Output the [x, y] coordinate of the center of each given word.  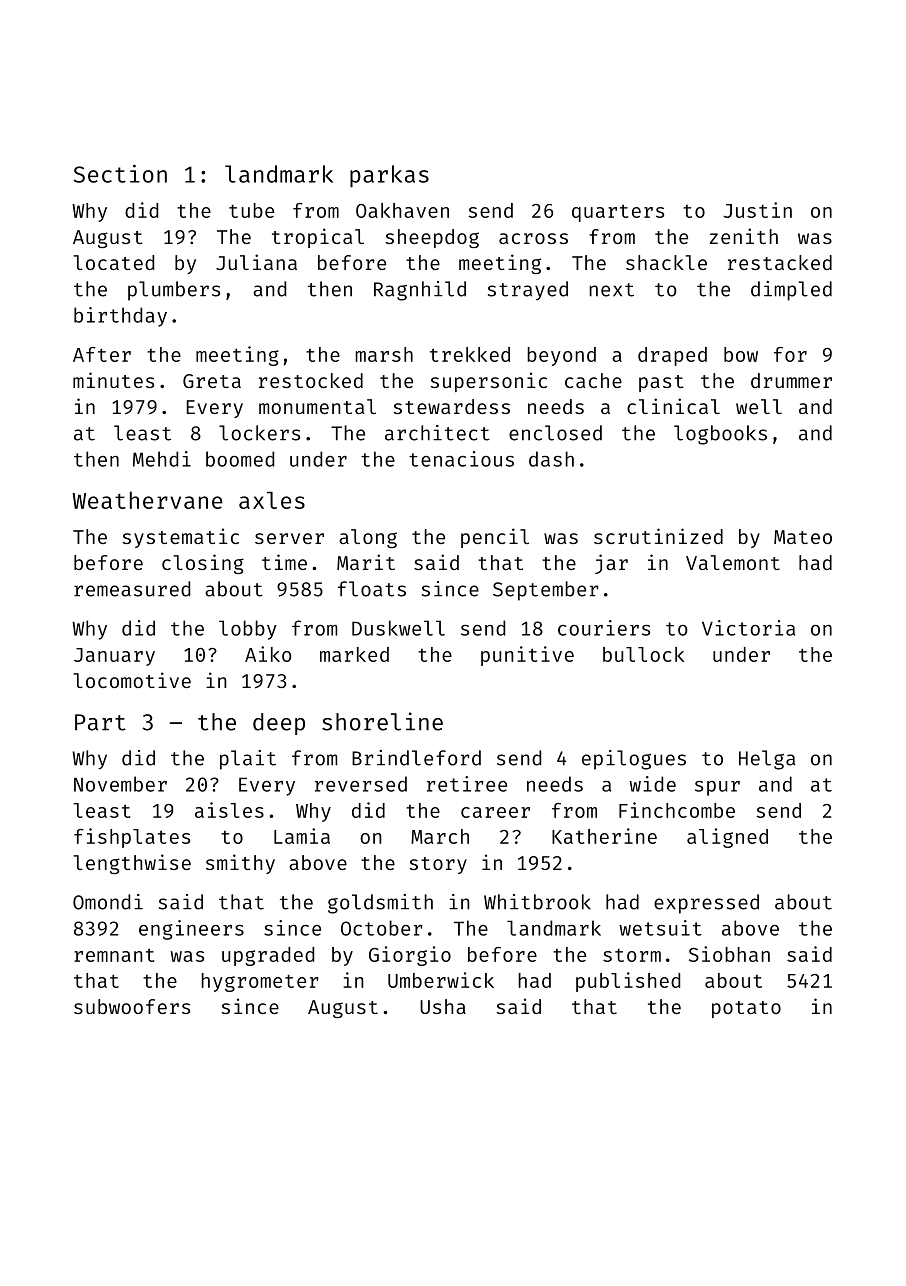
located [114, 262]
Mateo [803, 537]
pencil [495, 538]
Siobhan [729, 954]
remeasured [132, 589]
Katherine [604, 836]
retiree [467, 784]
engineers [191, 930]
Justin [757, 210]
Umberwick [441, 980]
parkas [389, 176]
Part [100, 722]
